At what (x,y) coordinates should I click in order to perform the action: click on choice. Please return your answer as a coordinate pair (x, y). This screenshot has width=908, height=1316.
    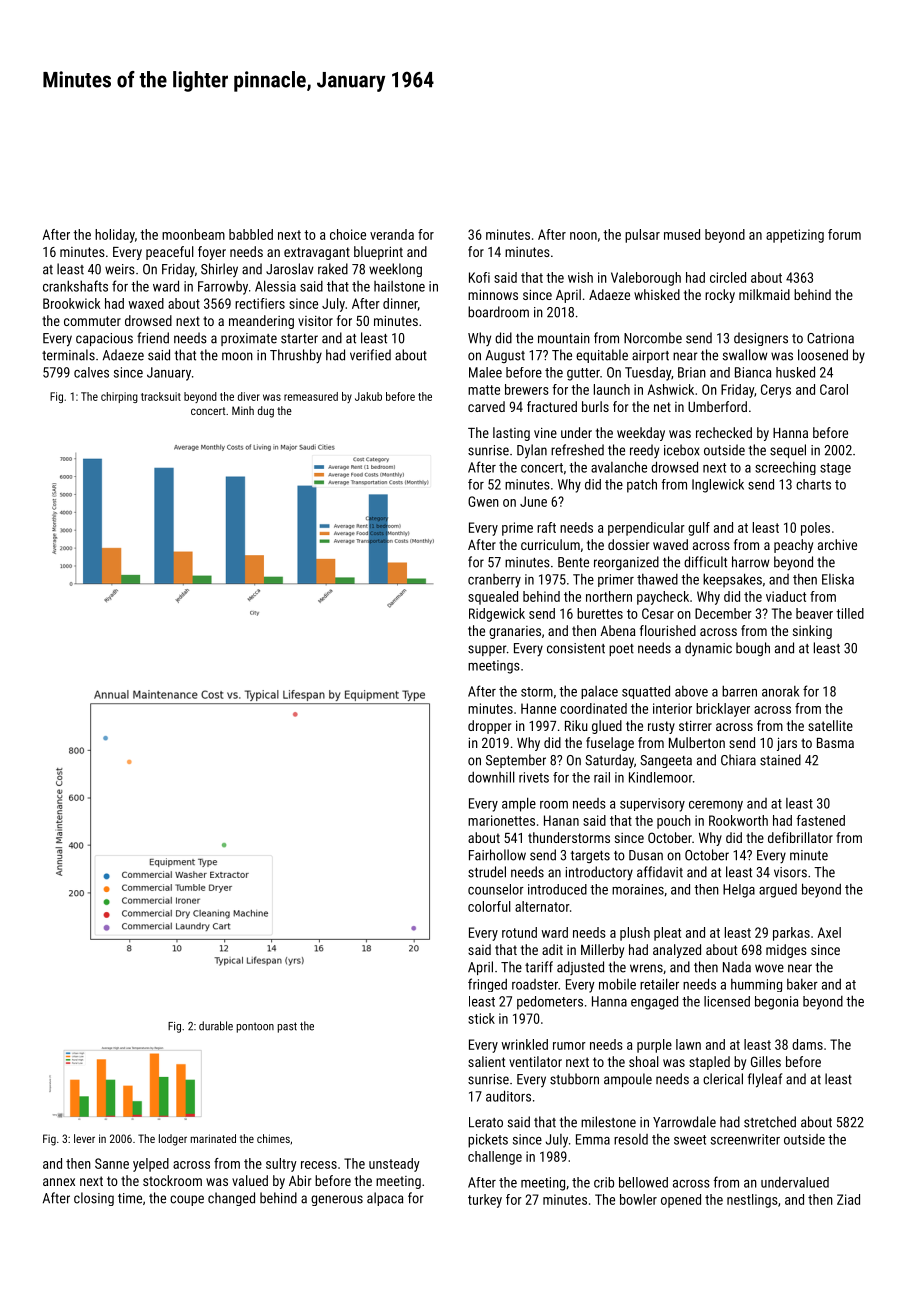
    Looking at the image, I should click on (348, 234).
